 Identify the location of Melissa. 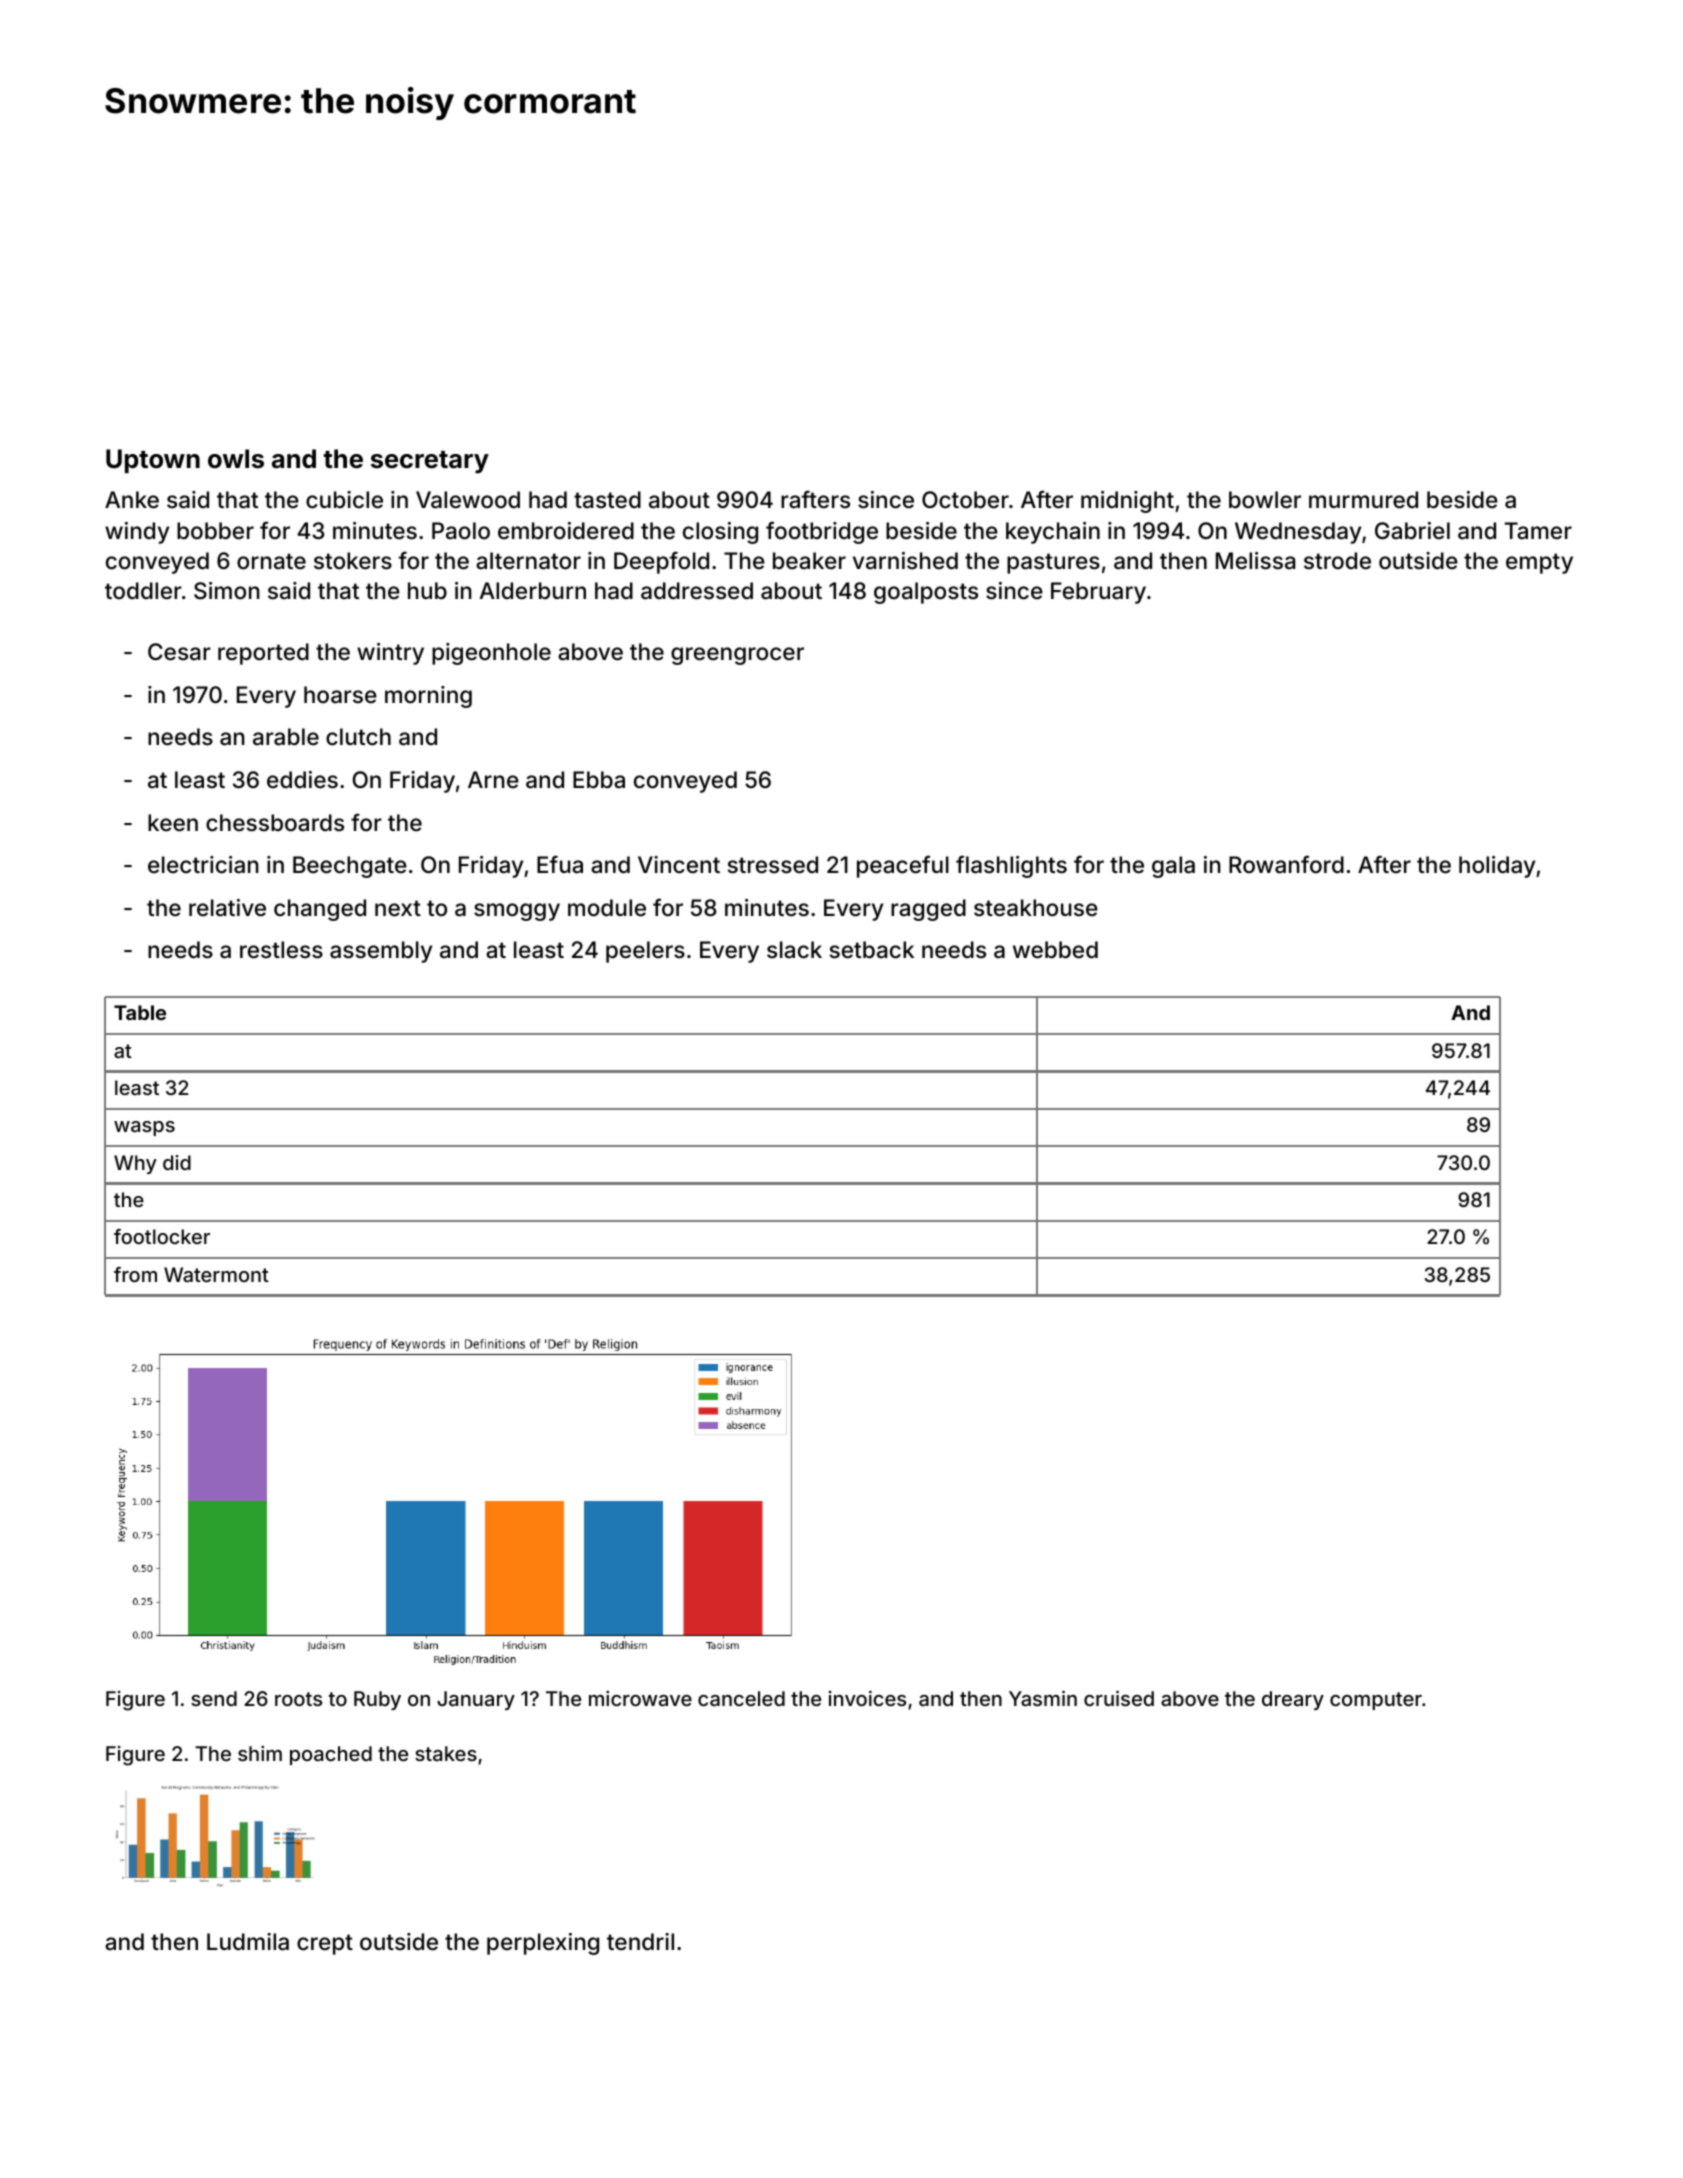
(1256, 561).
